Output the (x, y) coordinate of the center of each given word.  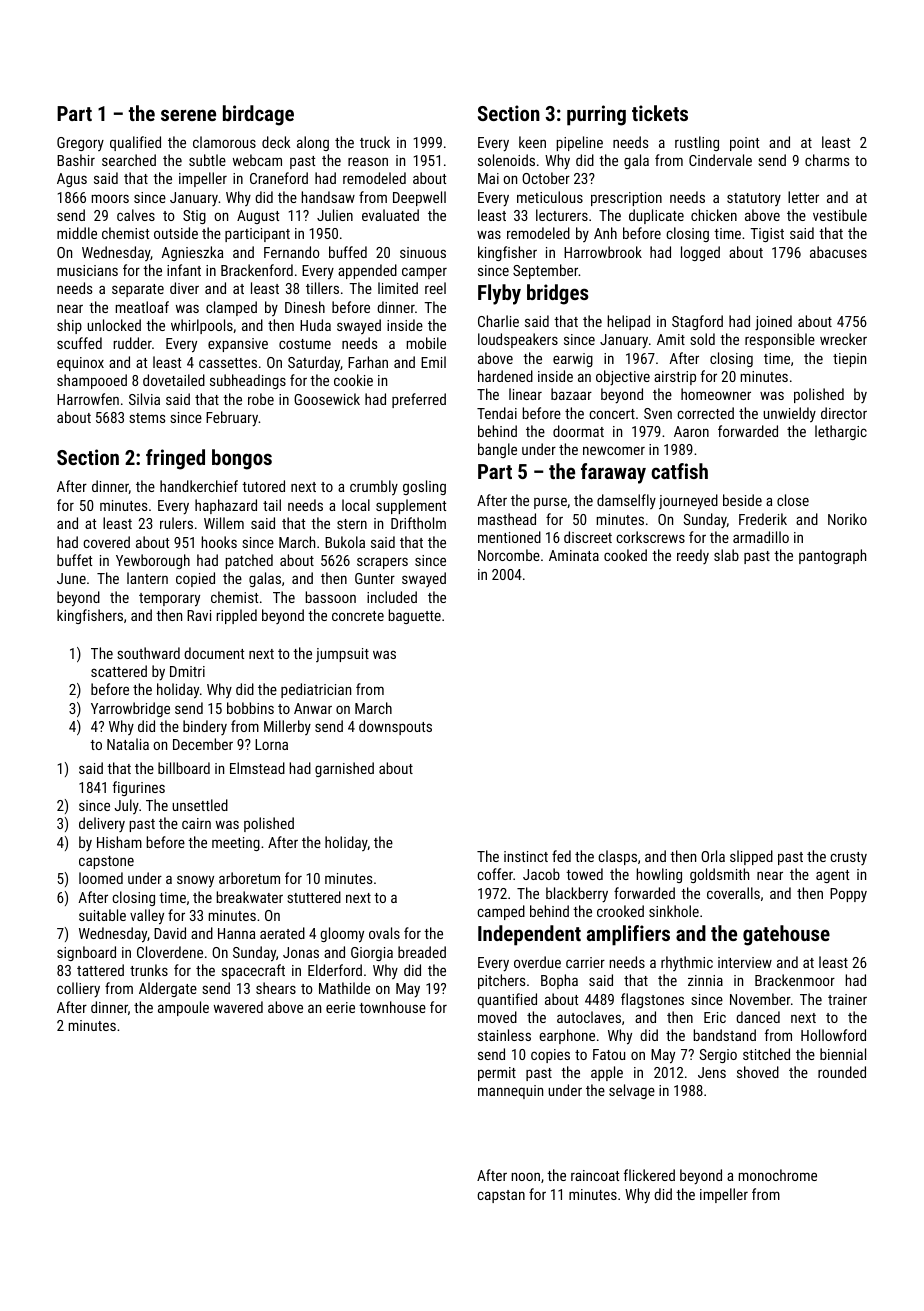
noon (525, 1176)
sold (702, 339)
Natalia (128, 744)
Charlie (498, 321)
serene (188, 115)
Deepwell (419, 198)
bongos (242, 459)
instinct (526, 856)
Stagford (697, 322)
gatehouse (786, 935)
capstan (501, 1196)
